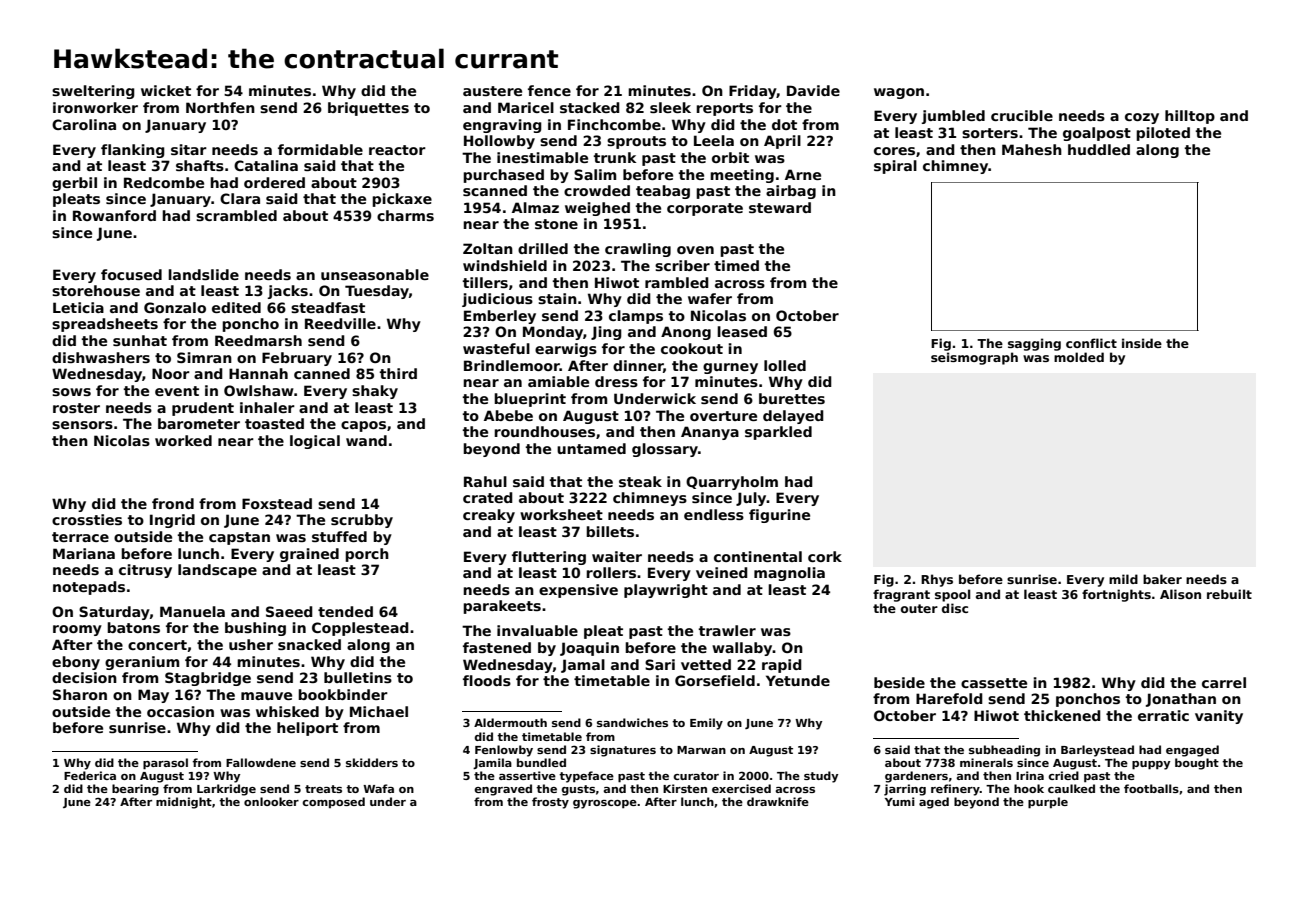  What do you see at coordinates (782, 666) in the image?
I see `rapid` at bounding box center [782, 666].
